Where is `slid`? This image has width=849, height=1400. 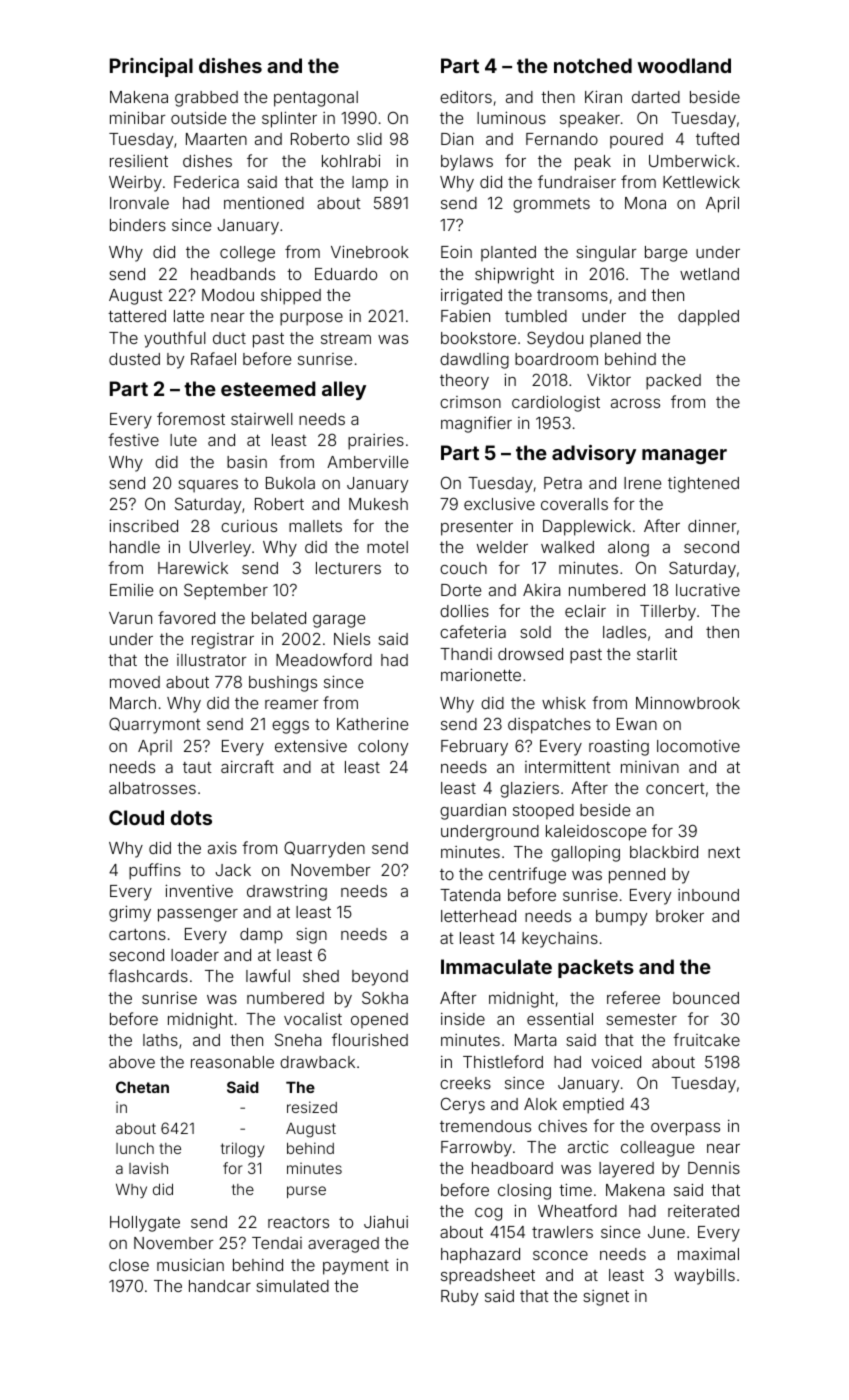 slid is located at coordinates (369, 139).
